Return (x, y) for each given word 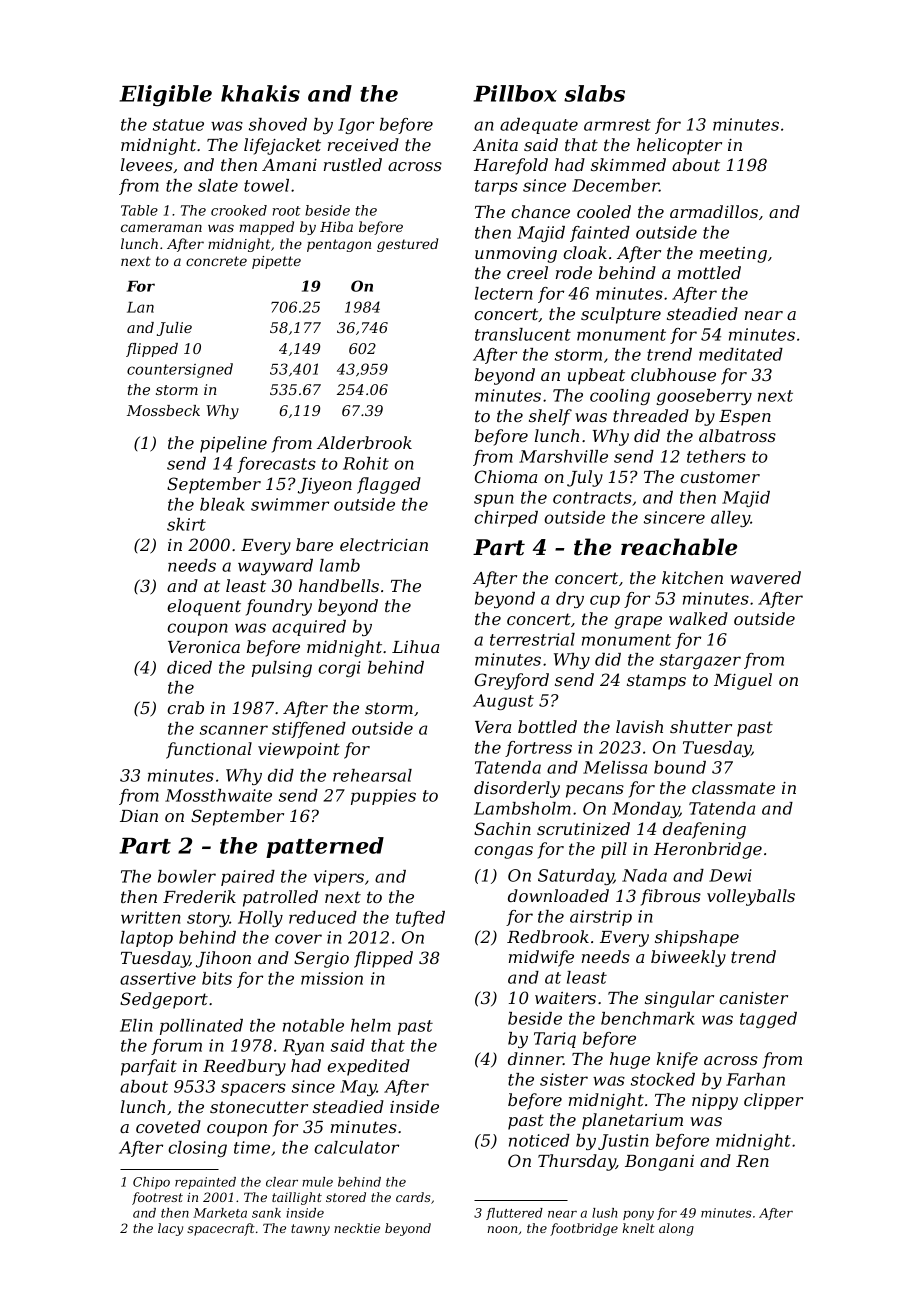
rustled (353, 164)
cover (298, 939)
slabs (594, 93)
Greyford (512, 681)
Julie (174, 329)
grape (638, 622)
